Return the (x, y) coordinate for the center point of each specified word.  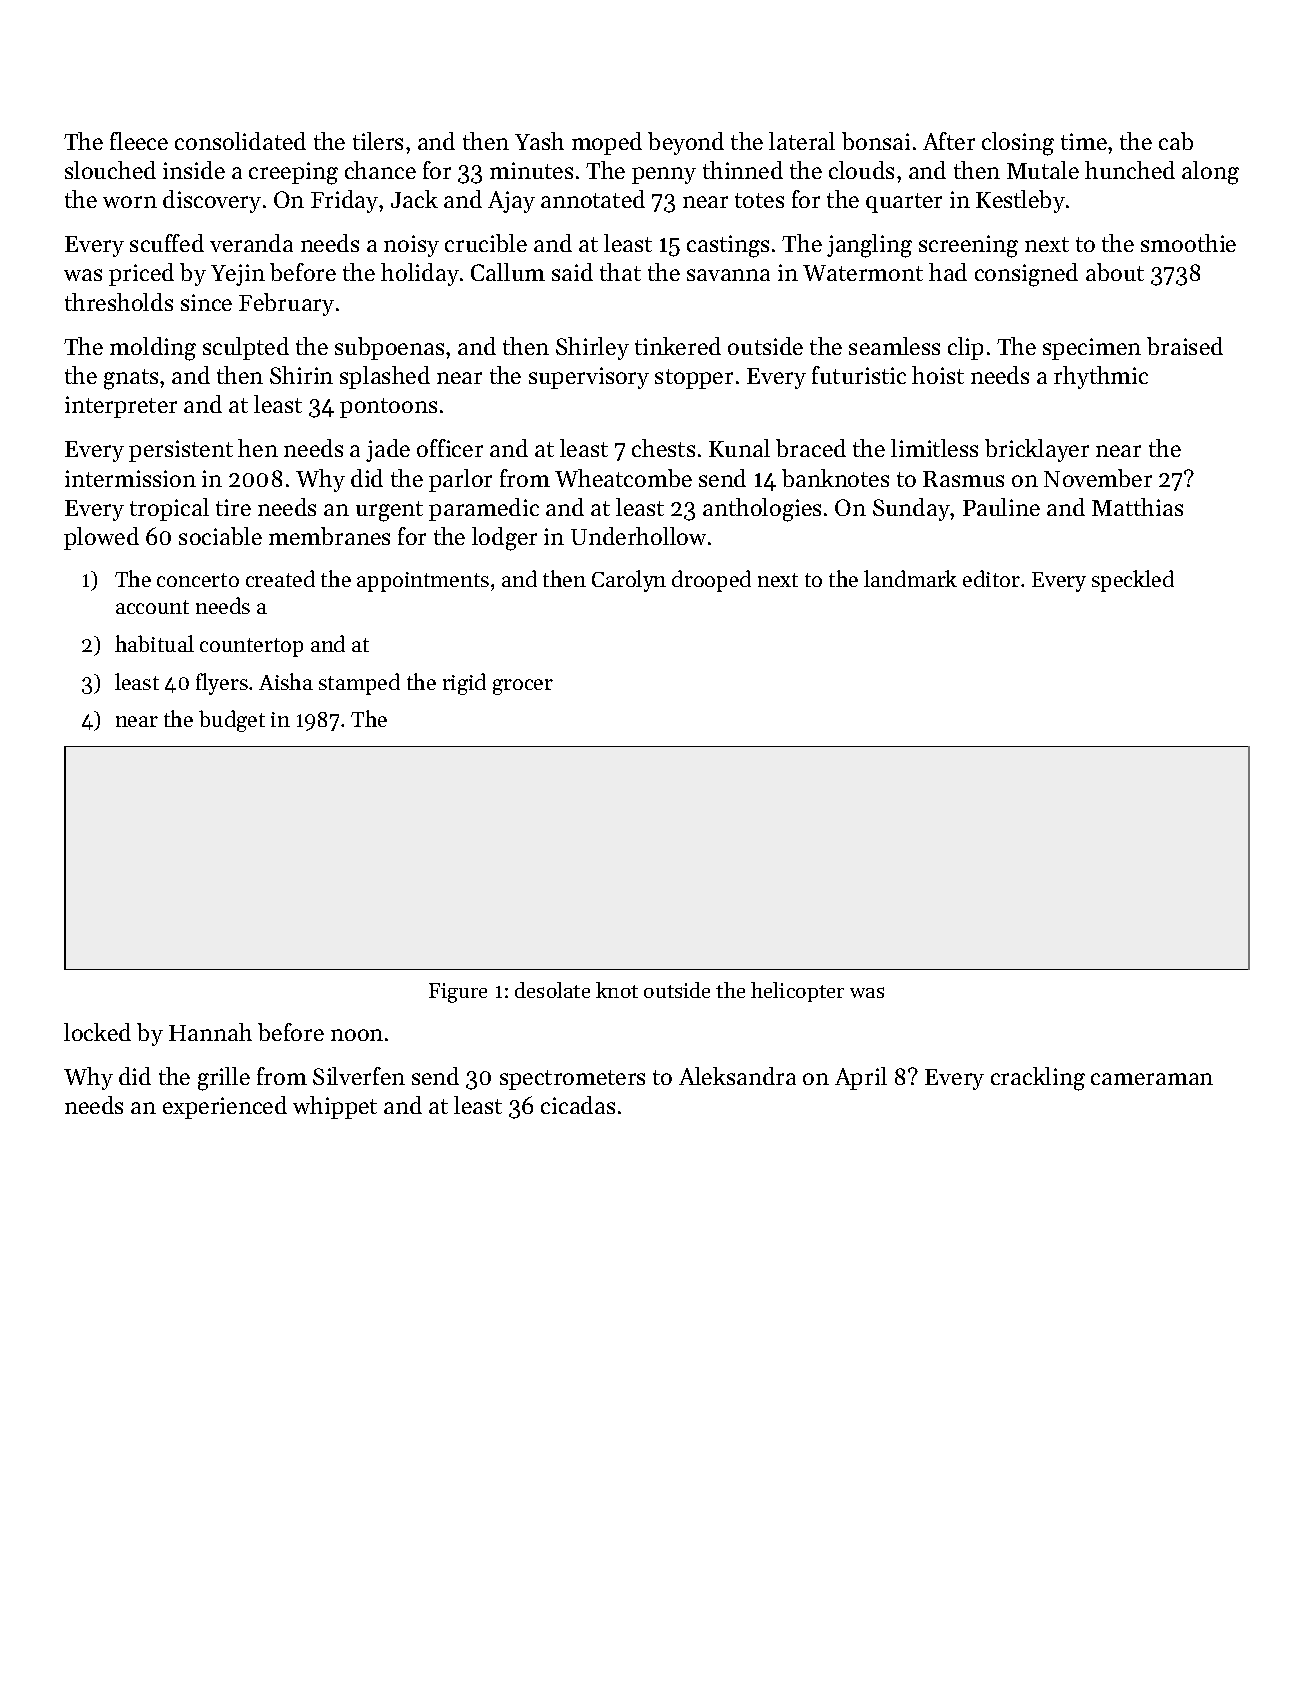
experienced (225, 1107)
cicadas (578, 1105)
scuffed (167, 243)
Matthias (1137, 507)
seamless (894, 346)
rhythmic (1101, 377)
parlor (460, 480)
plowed (101, 538)
